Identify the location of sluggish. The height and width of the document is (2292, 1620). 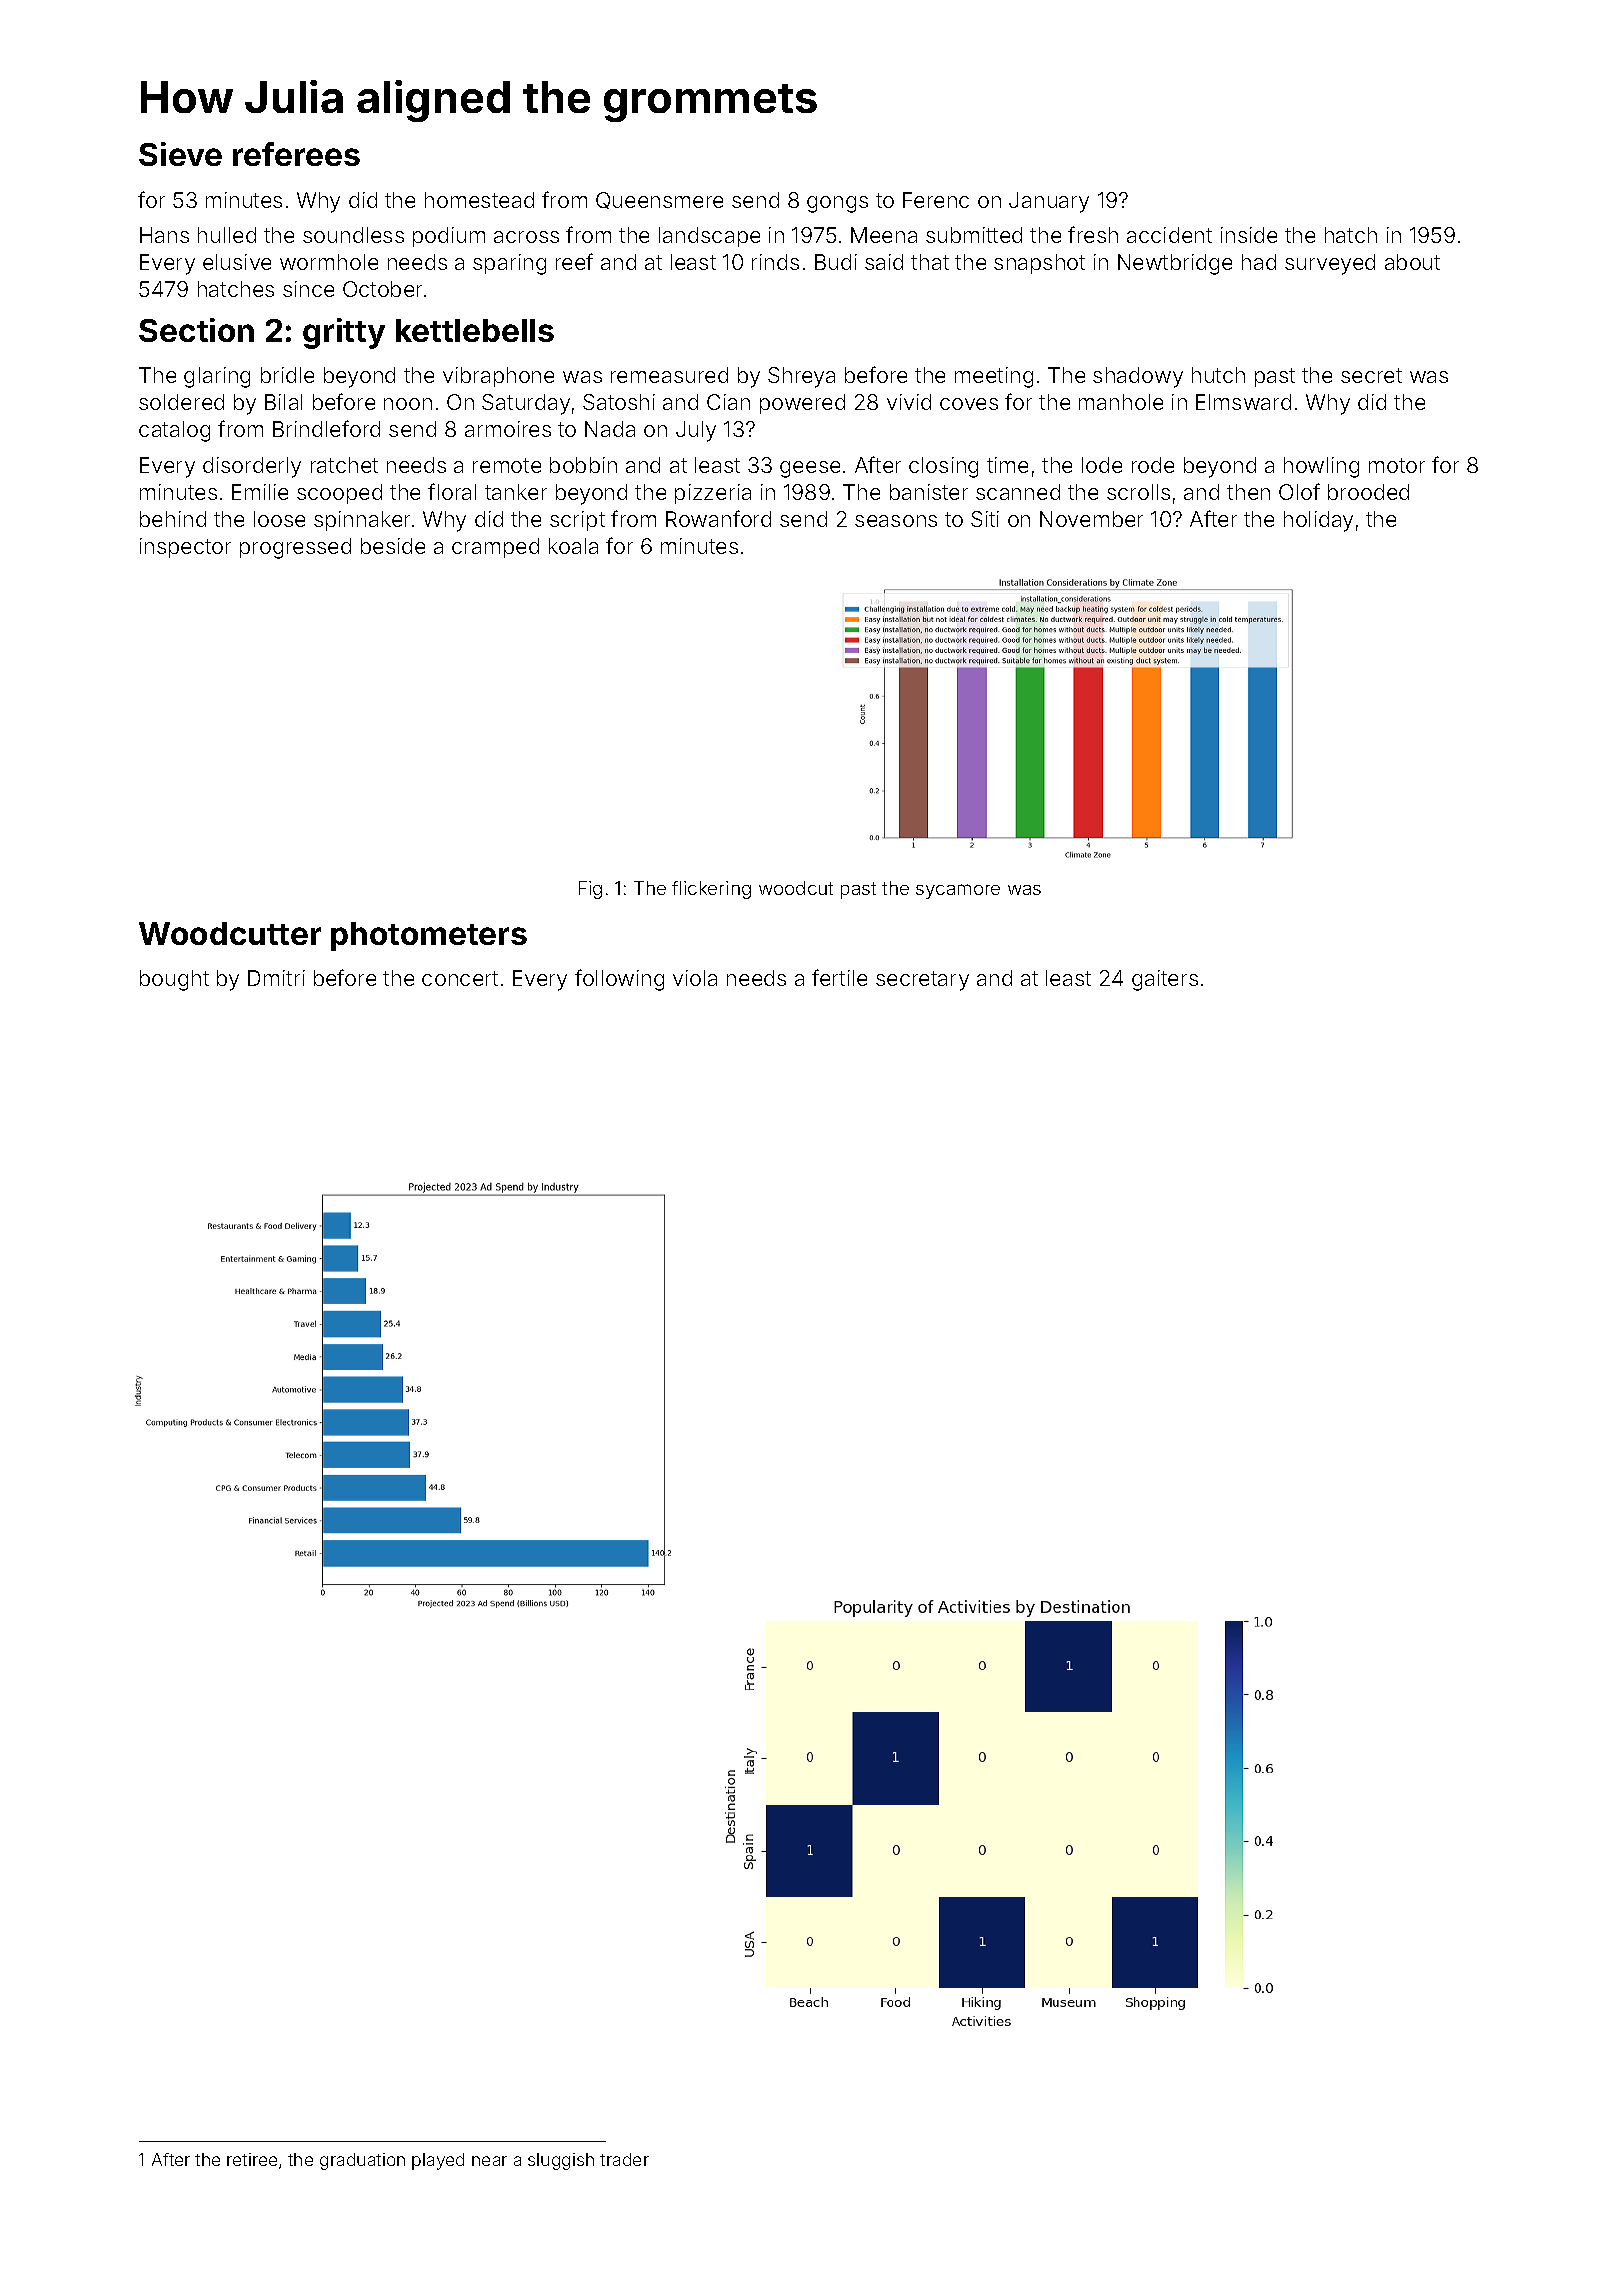
(561, 2161).
